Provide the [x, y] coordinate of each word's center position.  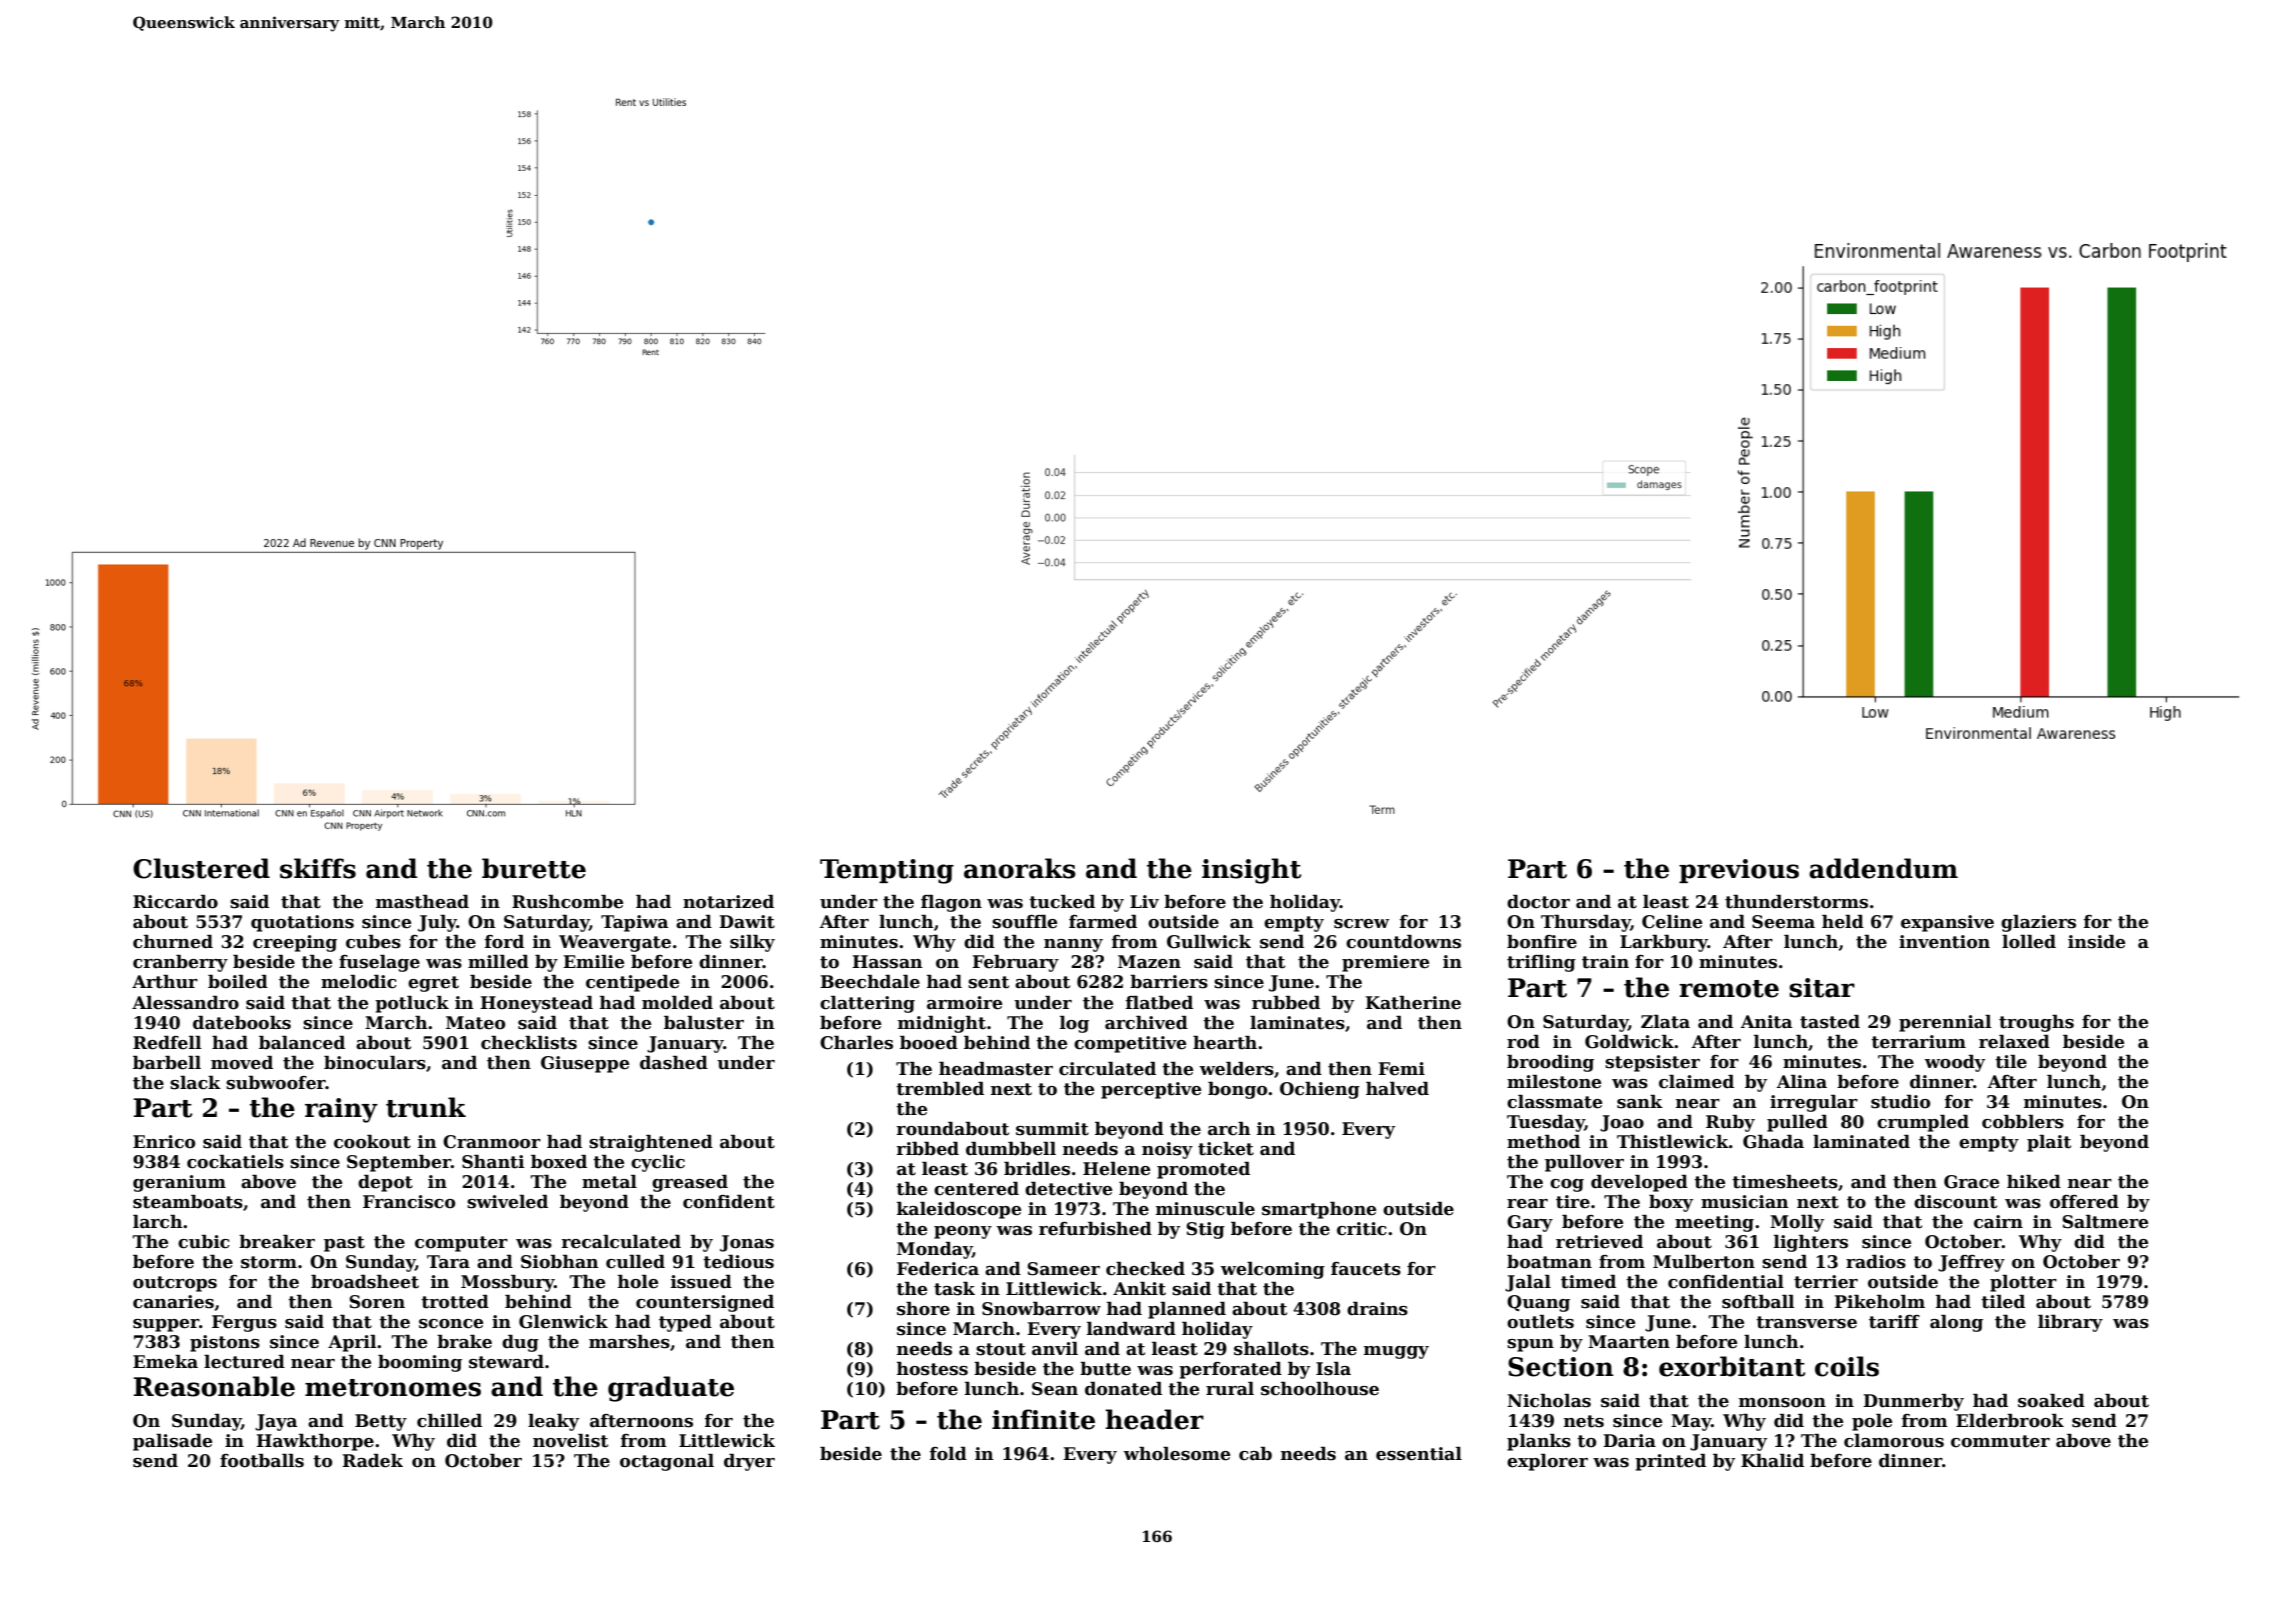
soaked [2051, 1401]
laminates [1297, 1023]
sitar [1822, 988]
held [1843, 922]
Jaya [276, 1422]
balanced [302, 1043]
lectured [244, 1362]
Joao [1622, 1123]
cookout [372, 1142]
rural [1230, 1389]
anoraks [1020, 868]
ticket [1226, 1149]
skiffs [318, 868]
